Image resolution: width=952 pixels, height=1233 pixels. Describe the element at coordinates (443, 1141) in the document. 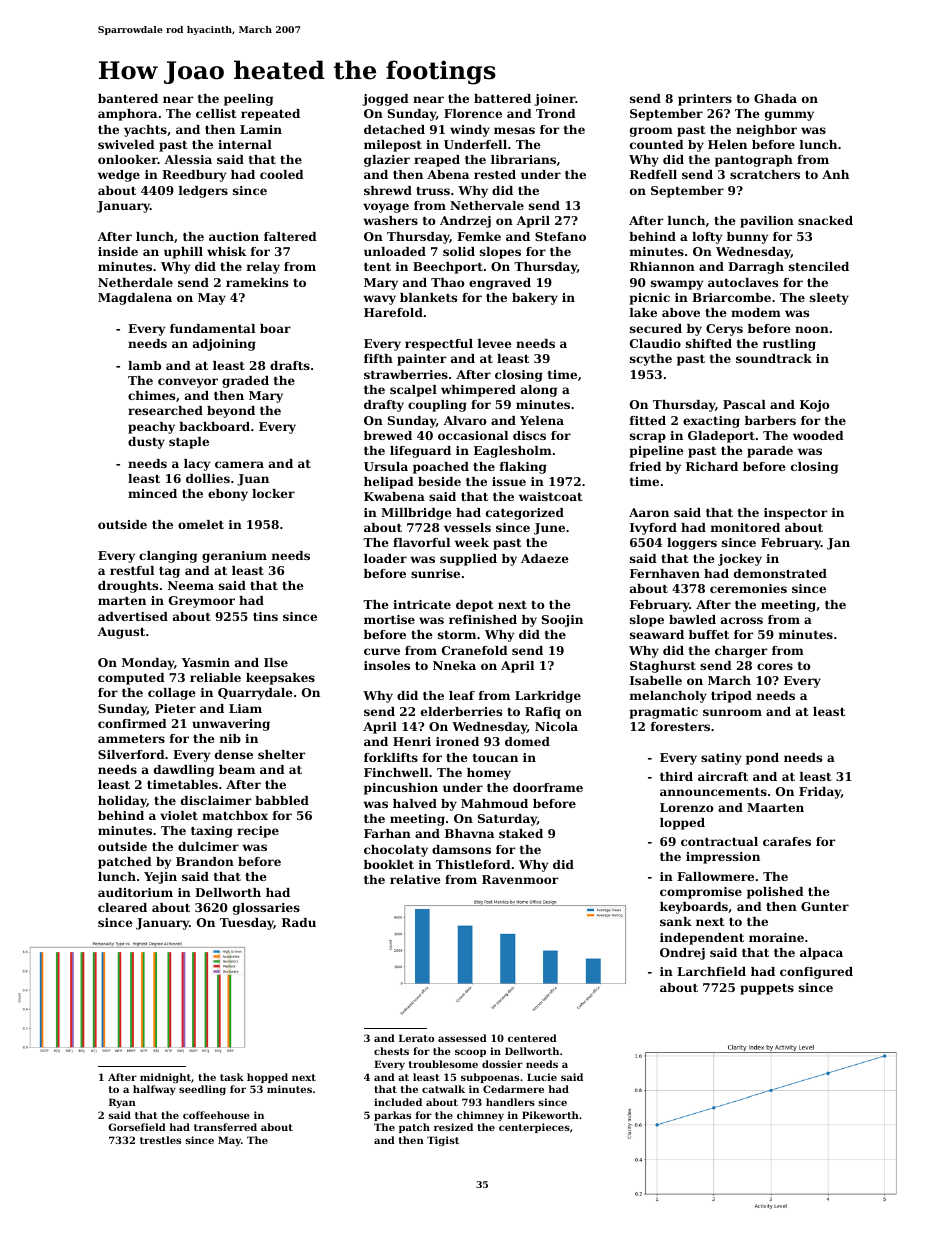

I see `Tigist` at that location.
